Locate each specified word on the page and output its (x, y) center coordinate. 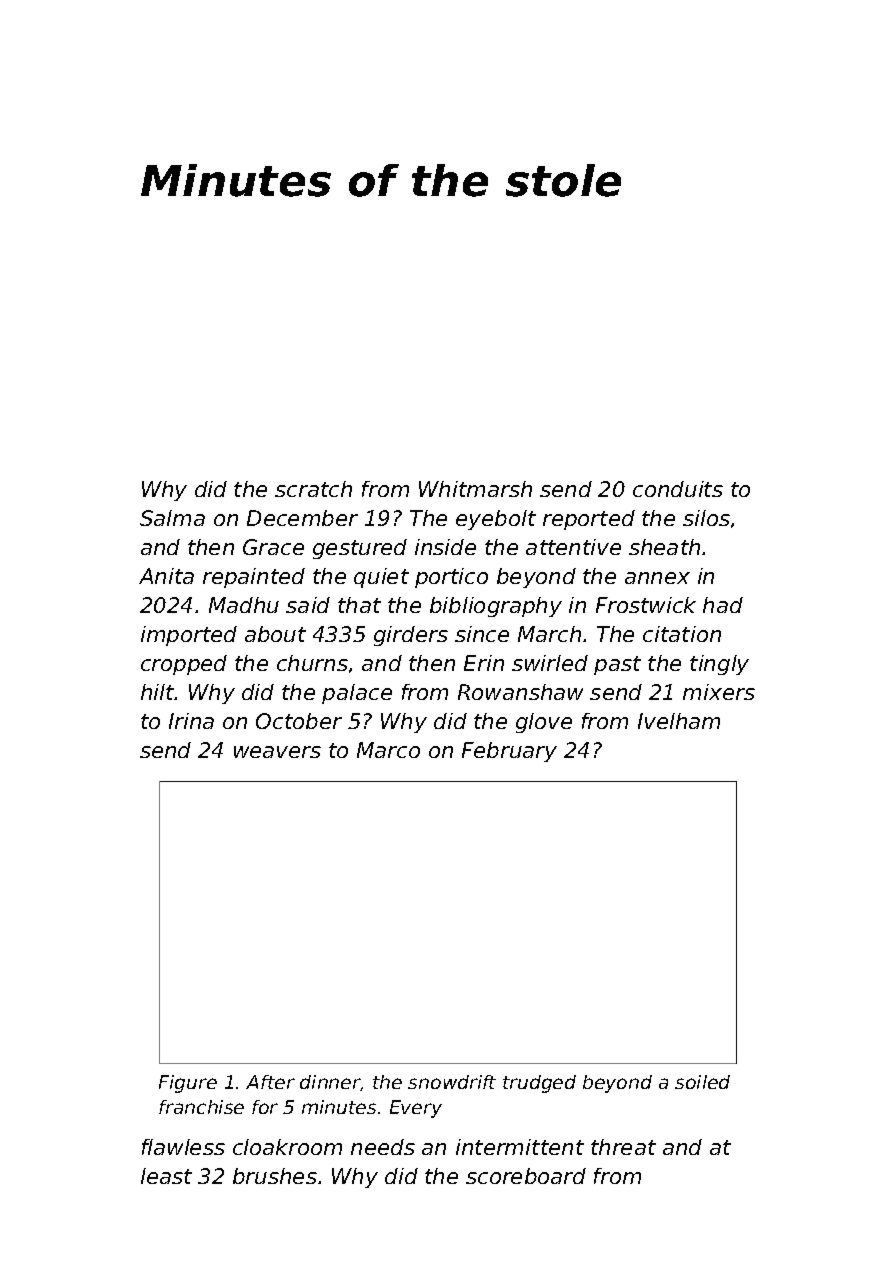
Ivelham (679, 721)
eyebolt (496, 520)
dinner (330, 1083)
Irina (191, 721)
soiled (702, 1082)
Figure (188, 1084)
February (509, 752)
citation (682, 634)
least (166, 1176)
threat (623, 1147)
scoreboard (526, 1176)
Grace (273, 547)
